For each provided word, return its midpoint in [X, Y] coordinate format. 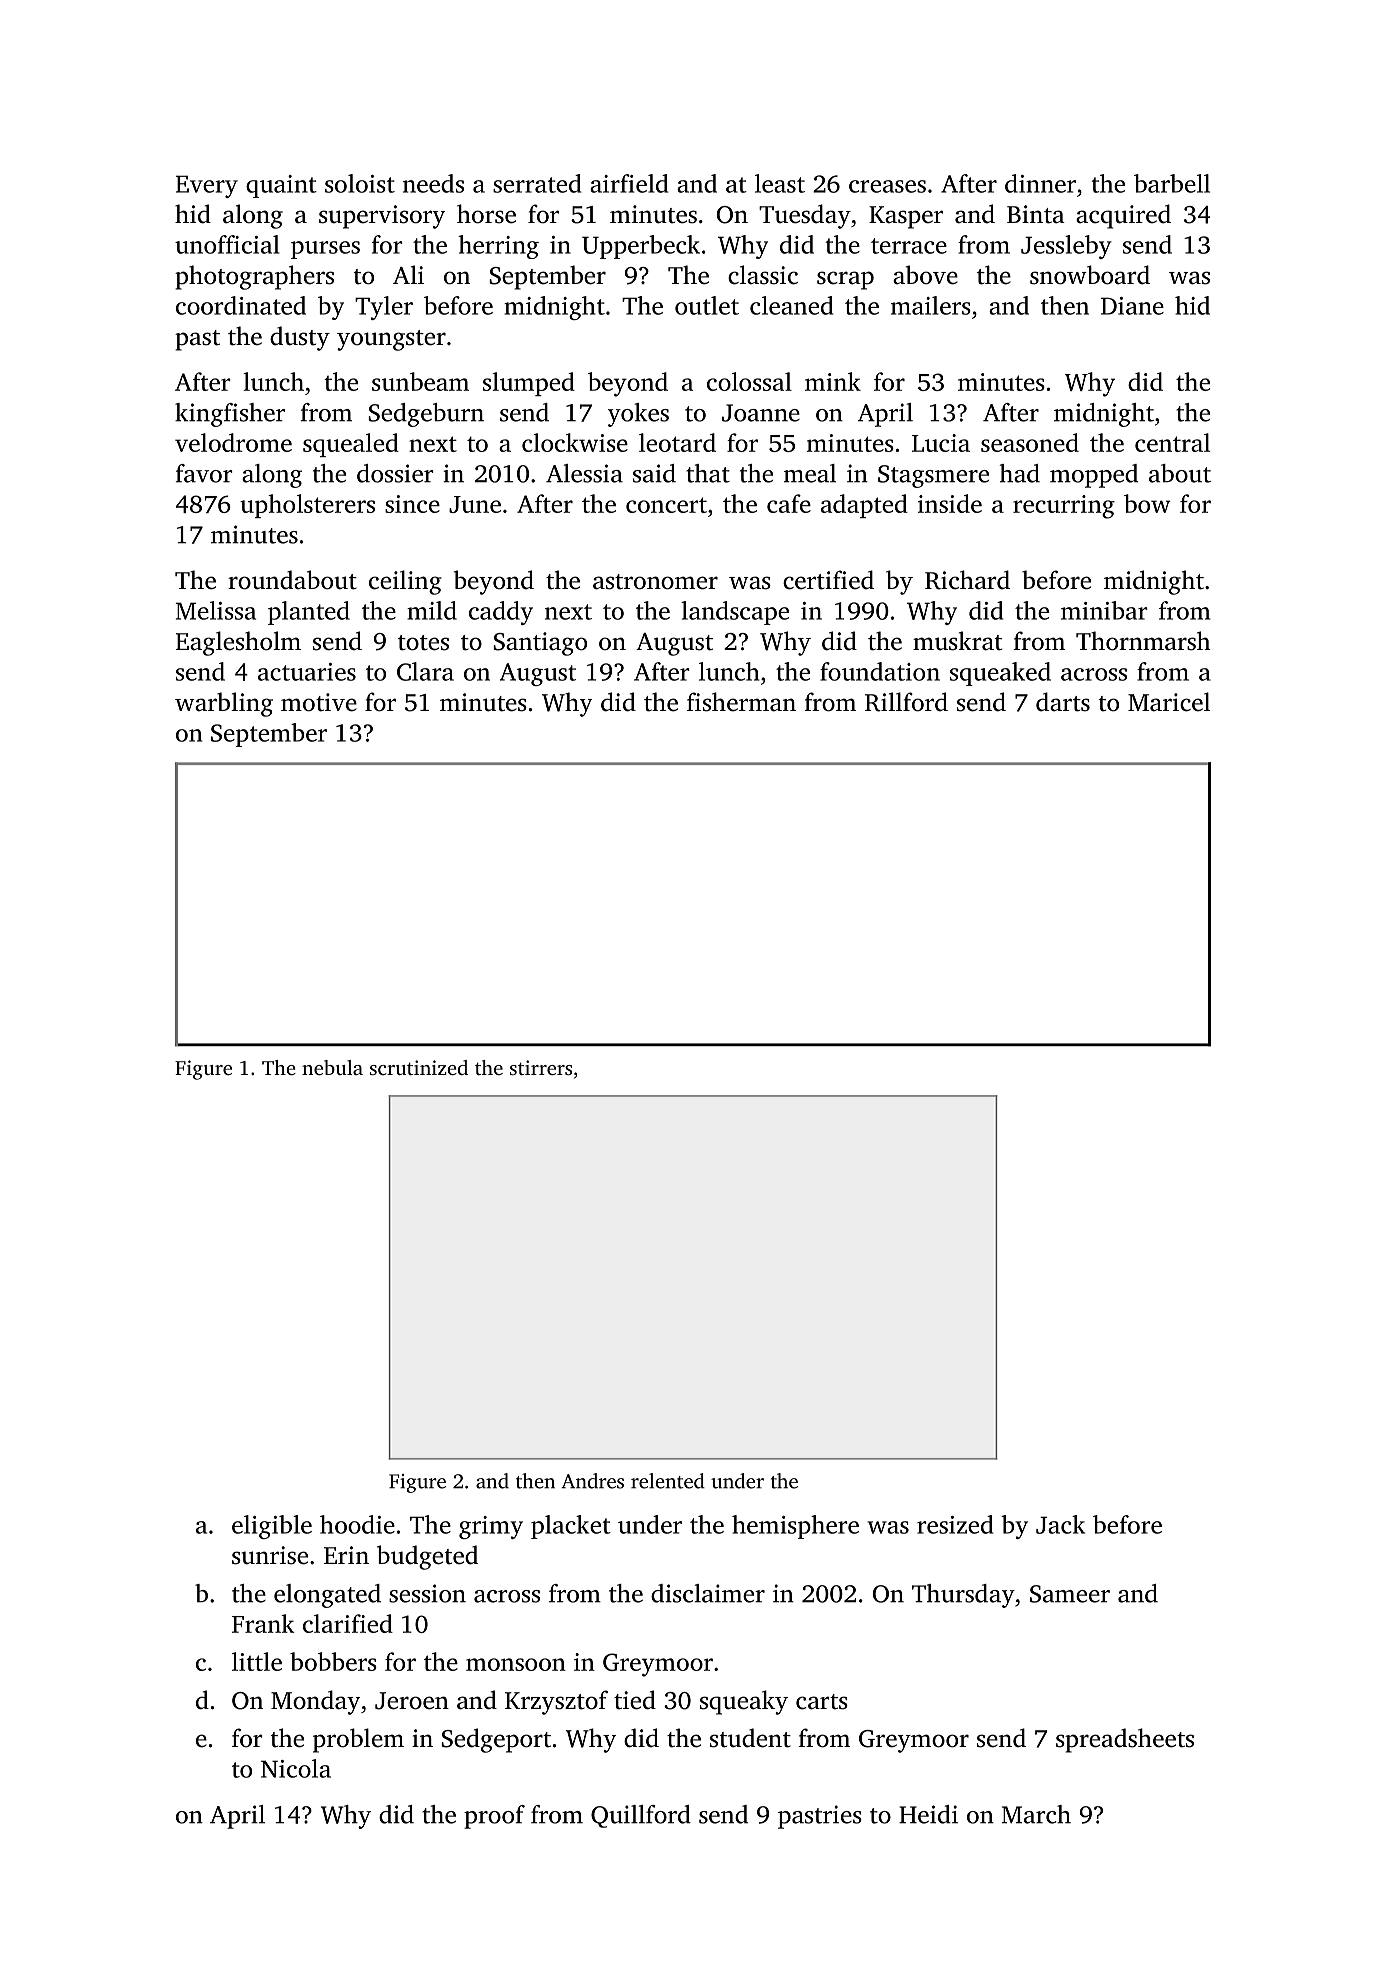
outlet [707, 305]
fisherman [741, 702]
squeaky [744, 1702]
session [427, 1593]
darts [1063, 702]
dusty [300, 338]
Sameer [1070, 1594]
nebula [332, 1067]
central [1172, 442]
